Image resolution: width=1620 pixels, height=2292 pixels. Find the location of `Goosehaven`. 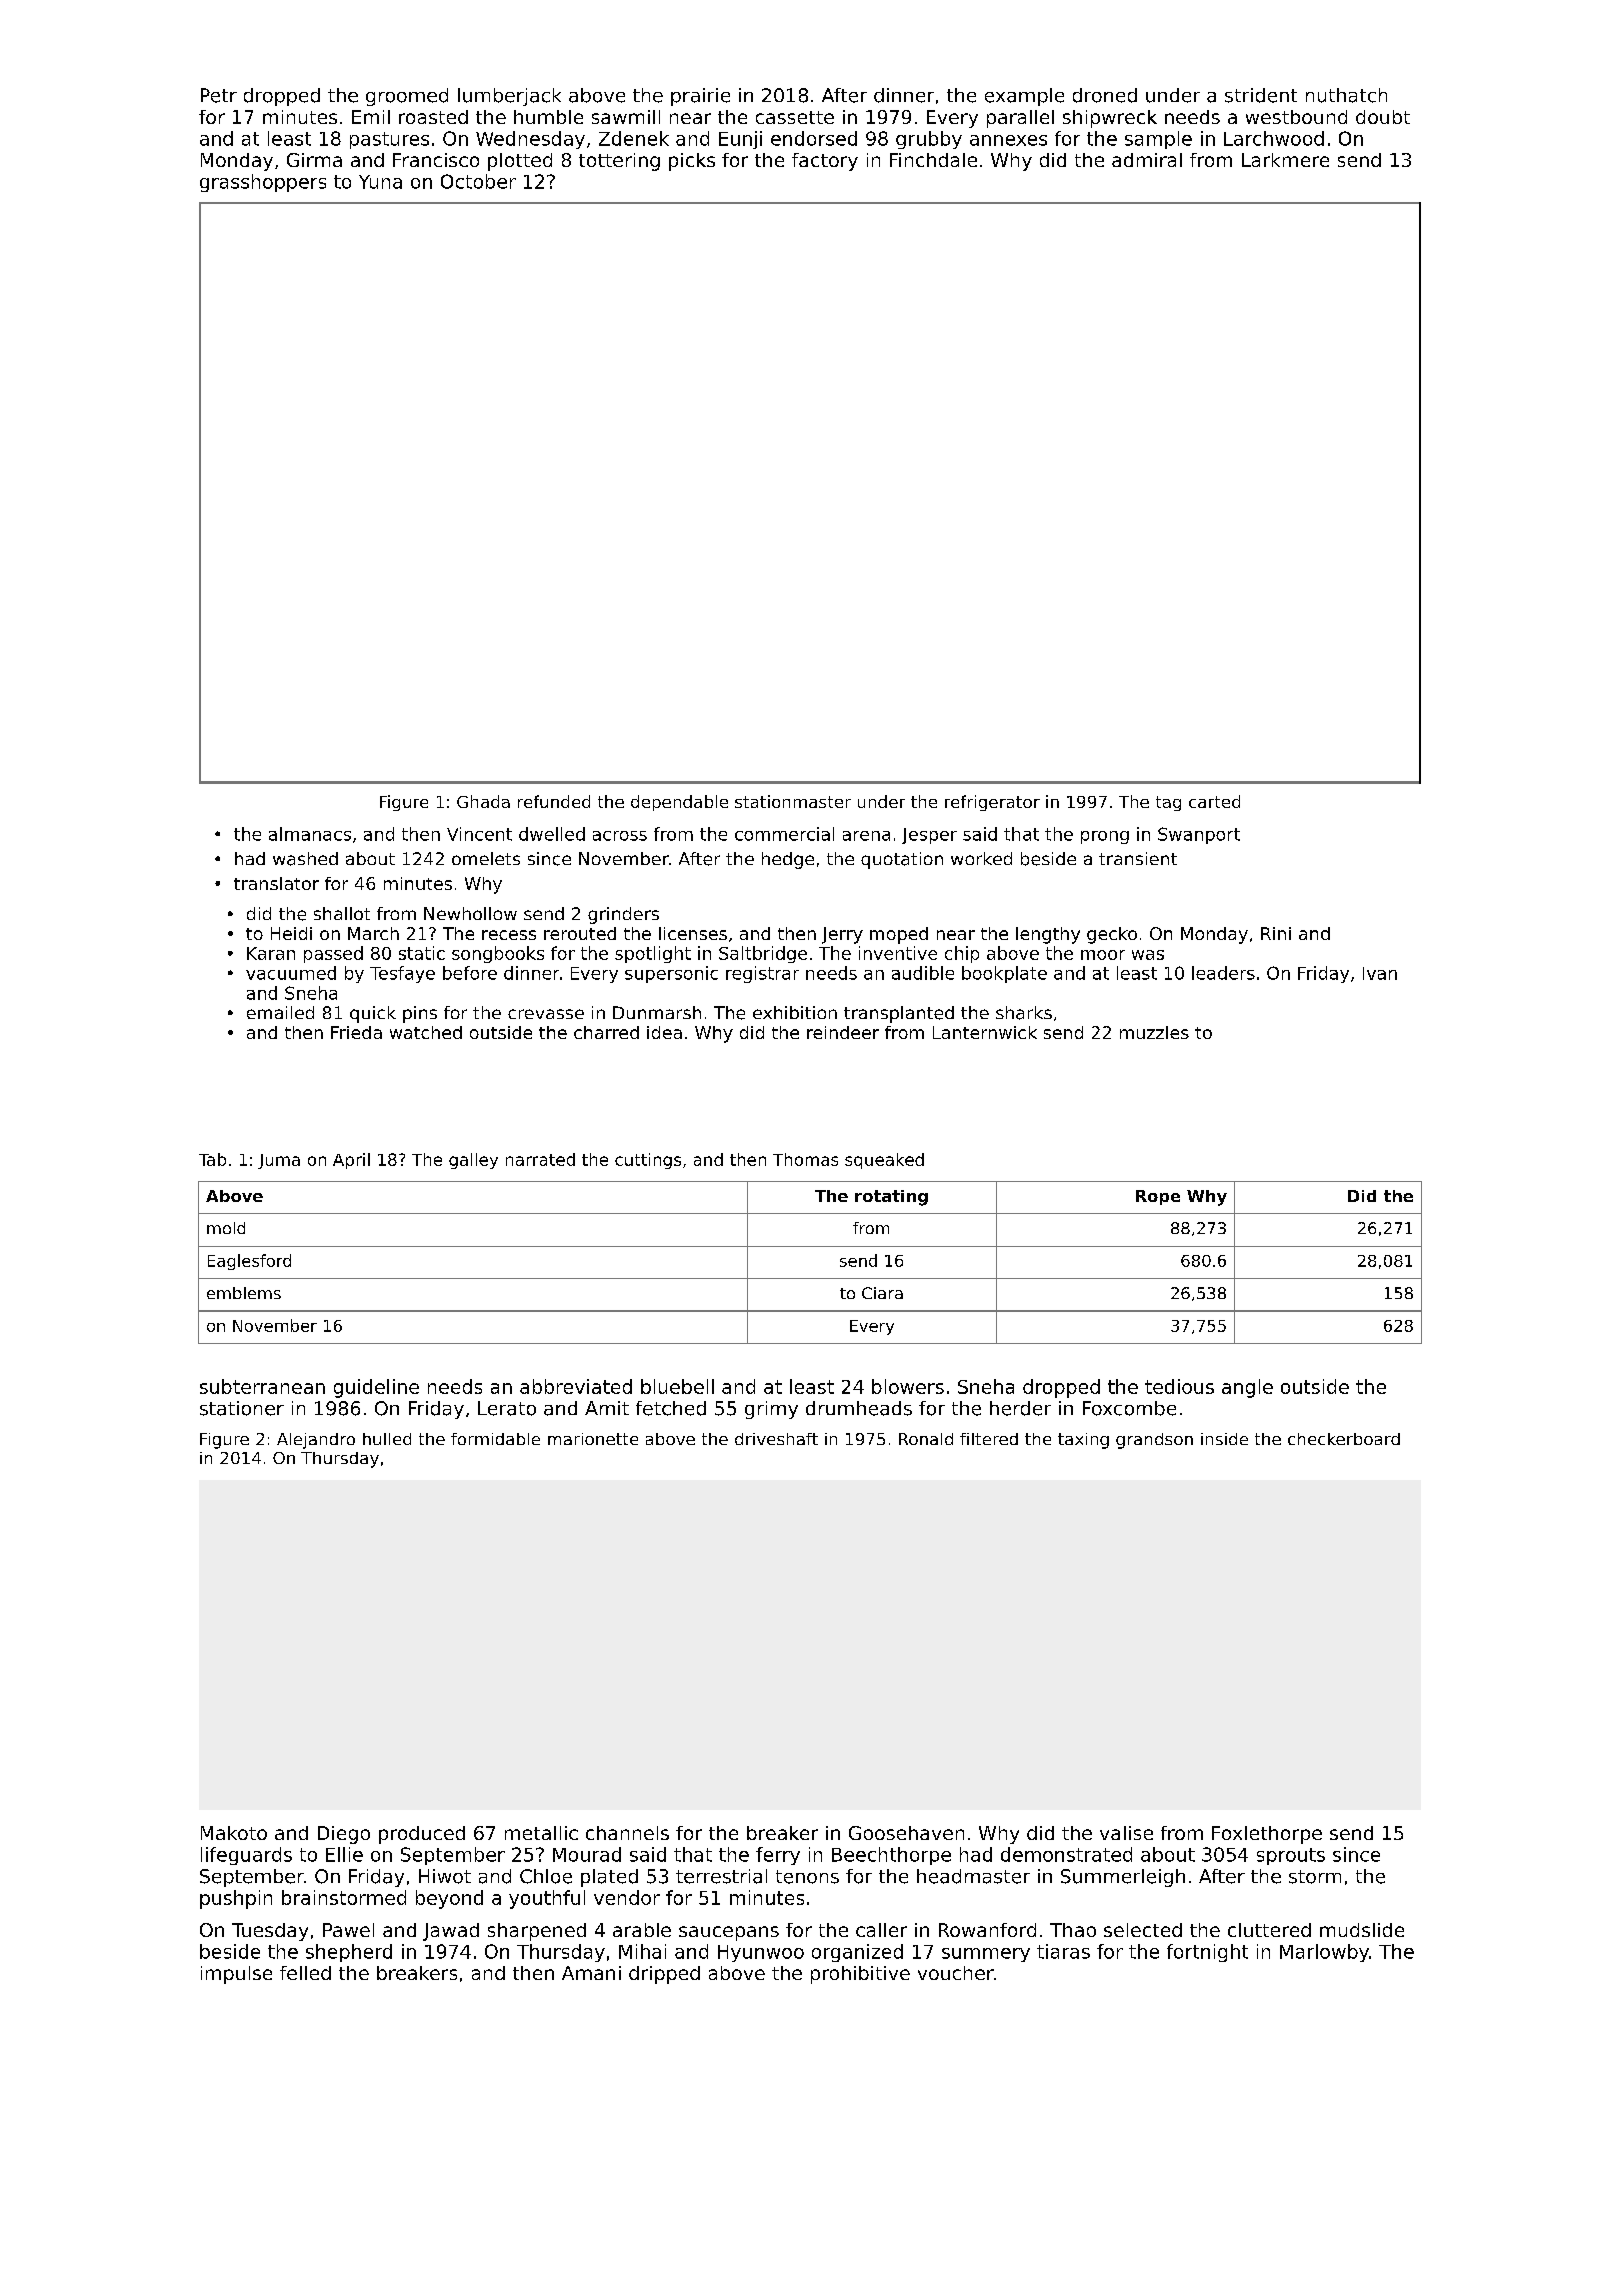

Goosehaven is located at coordinates (906, 1833).
